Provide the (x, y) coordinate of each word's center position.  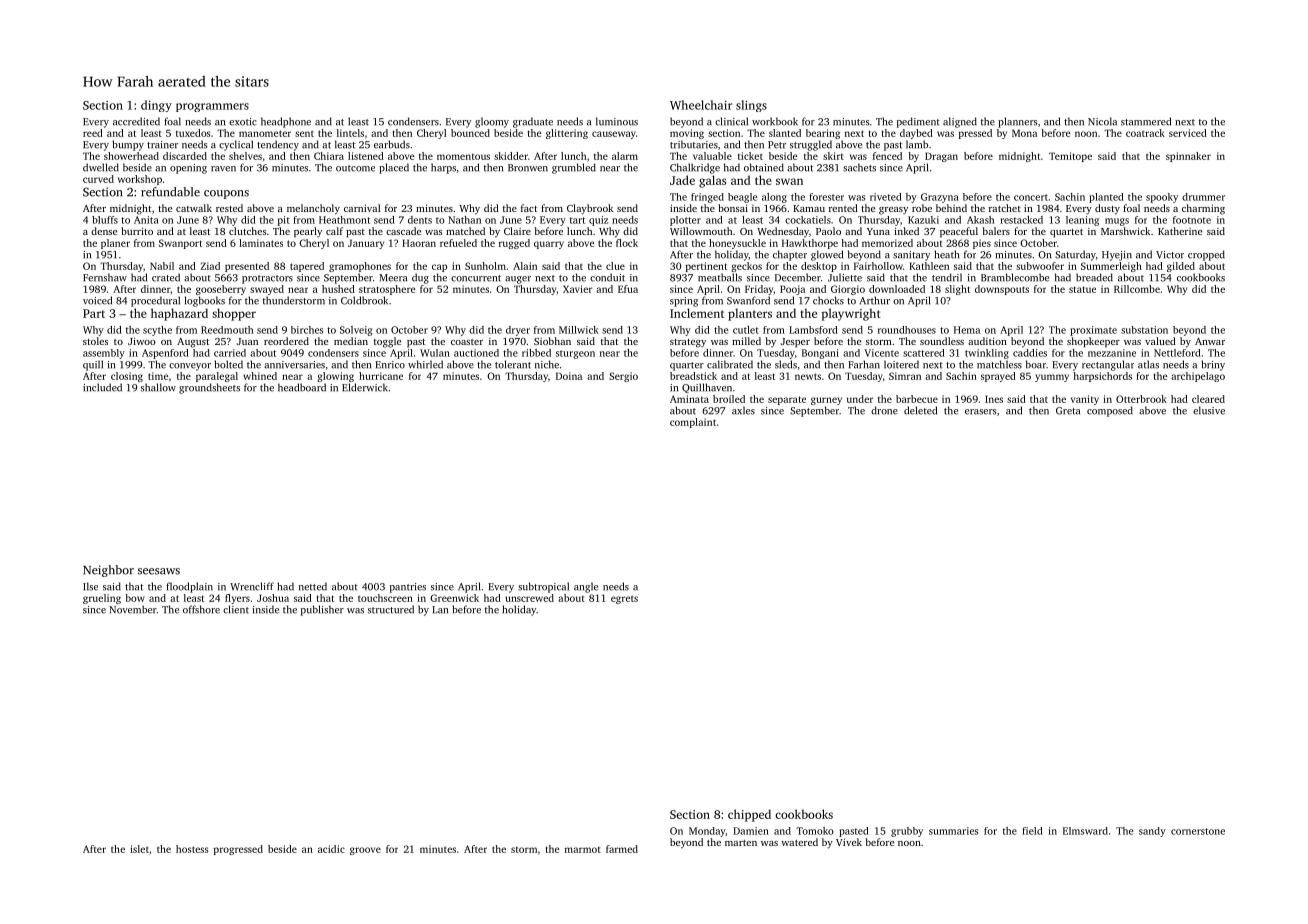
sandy (1152, 832)
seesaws (159, 571)
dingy (156, 106)
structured (391, 609)
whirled (425, 364)
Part (94, 313)
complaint (693, 423)
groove (365, 851)
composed (1110, 411)
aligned (960, 122)
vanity (1085, 400)
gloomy (492, 122)
